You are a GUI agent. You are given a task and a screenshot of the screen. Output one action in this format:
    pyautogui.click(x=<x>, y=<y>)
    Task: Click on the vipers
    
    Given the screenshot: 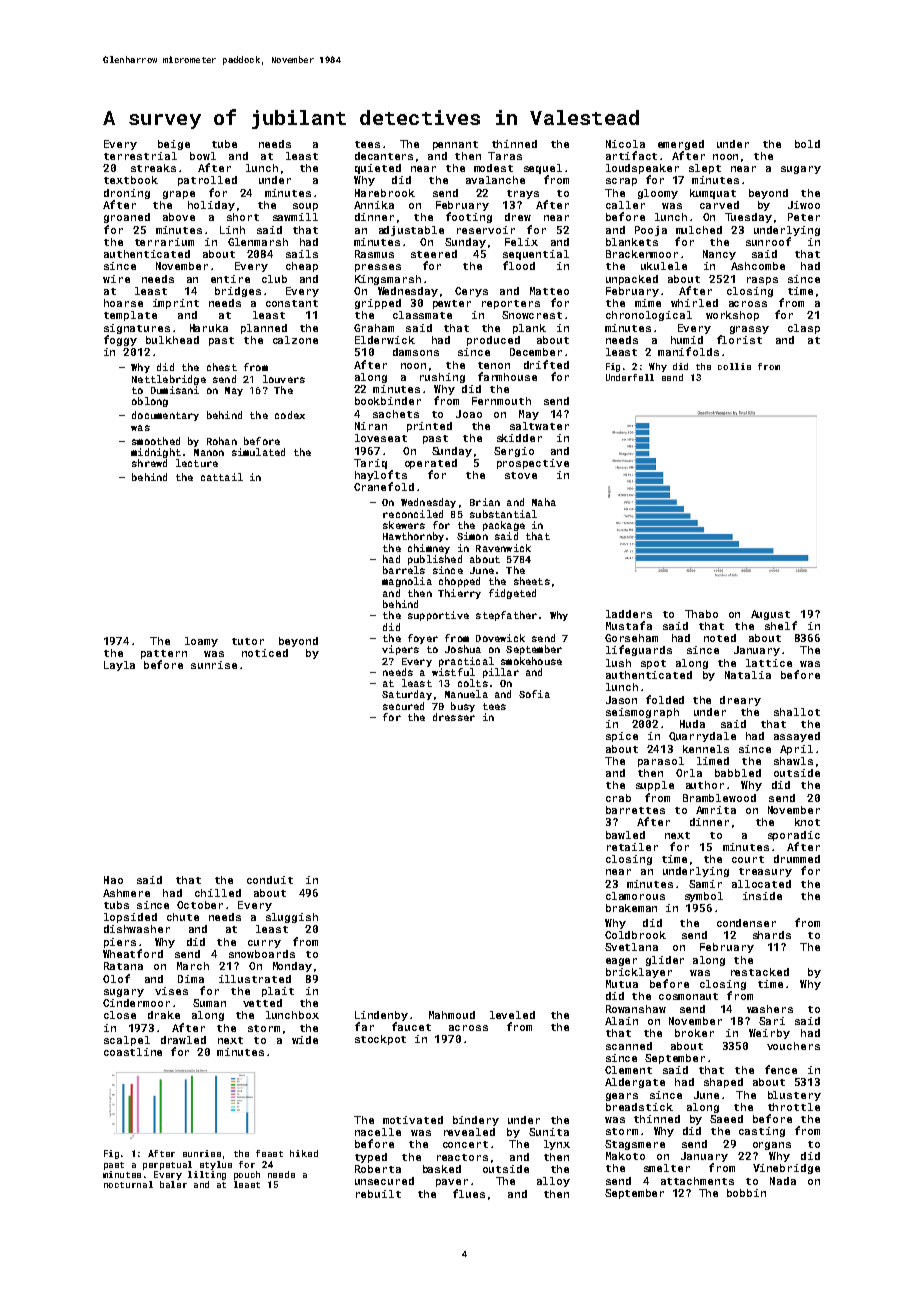 What is the action you would take?
    pyautogui.click(x=400, y=650)
